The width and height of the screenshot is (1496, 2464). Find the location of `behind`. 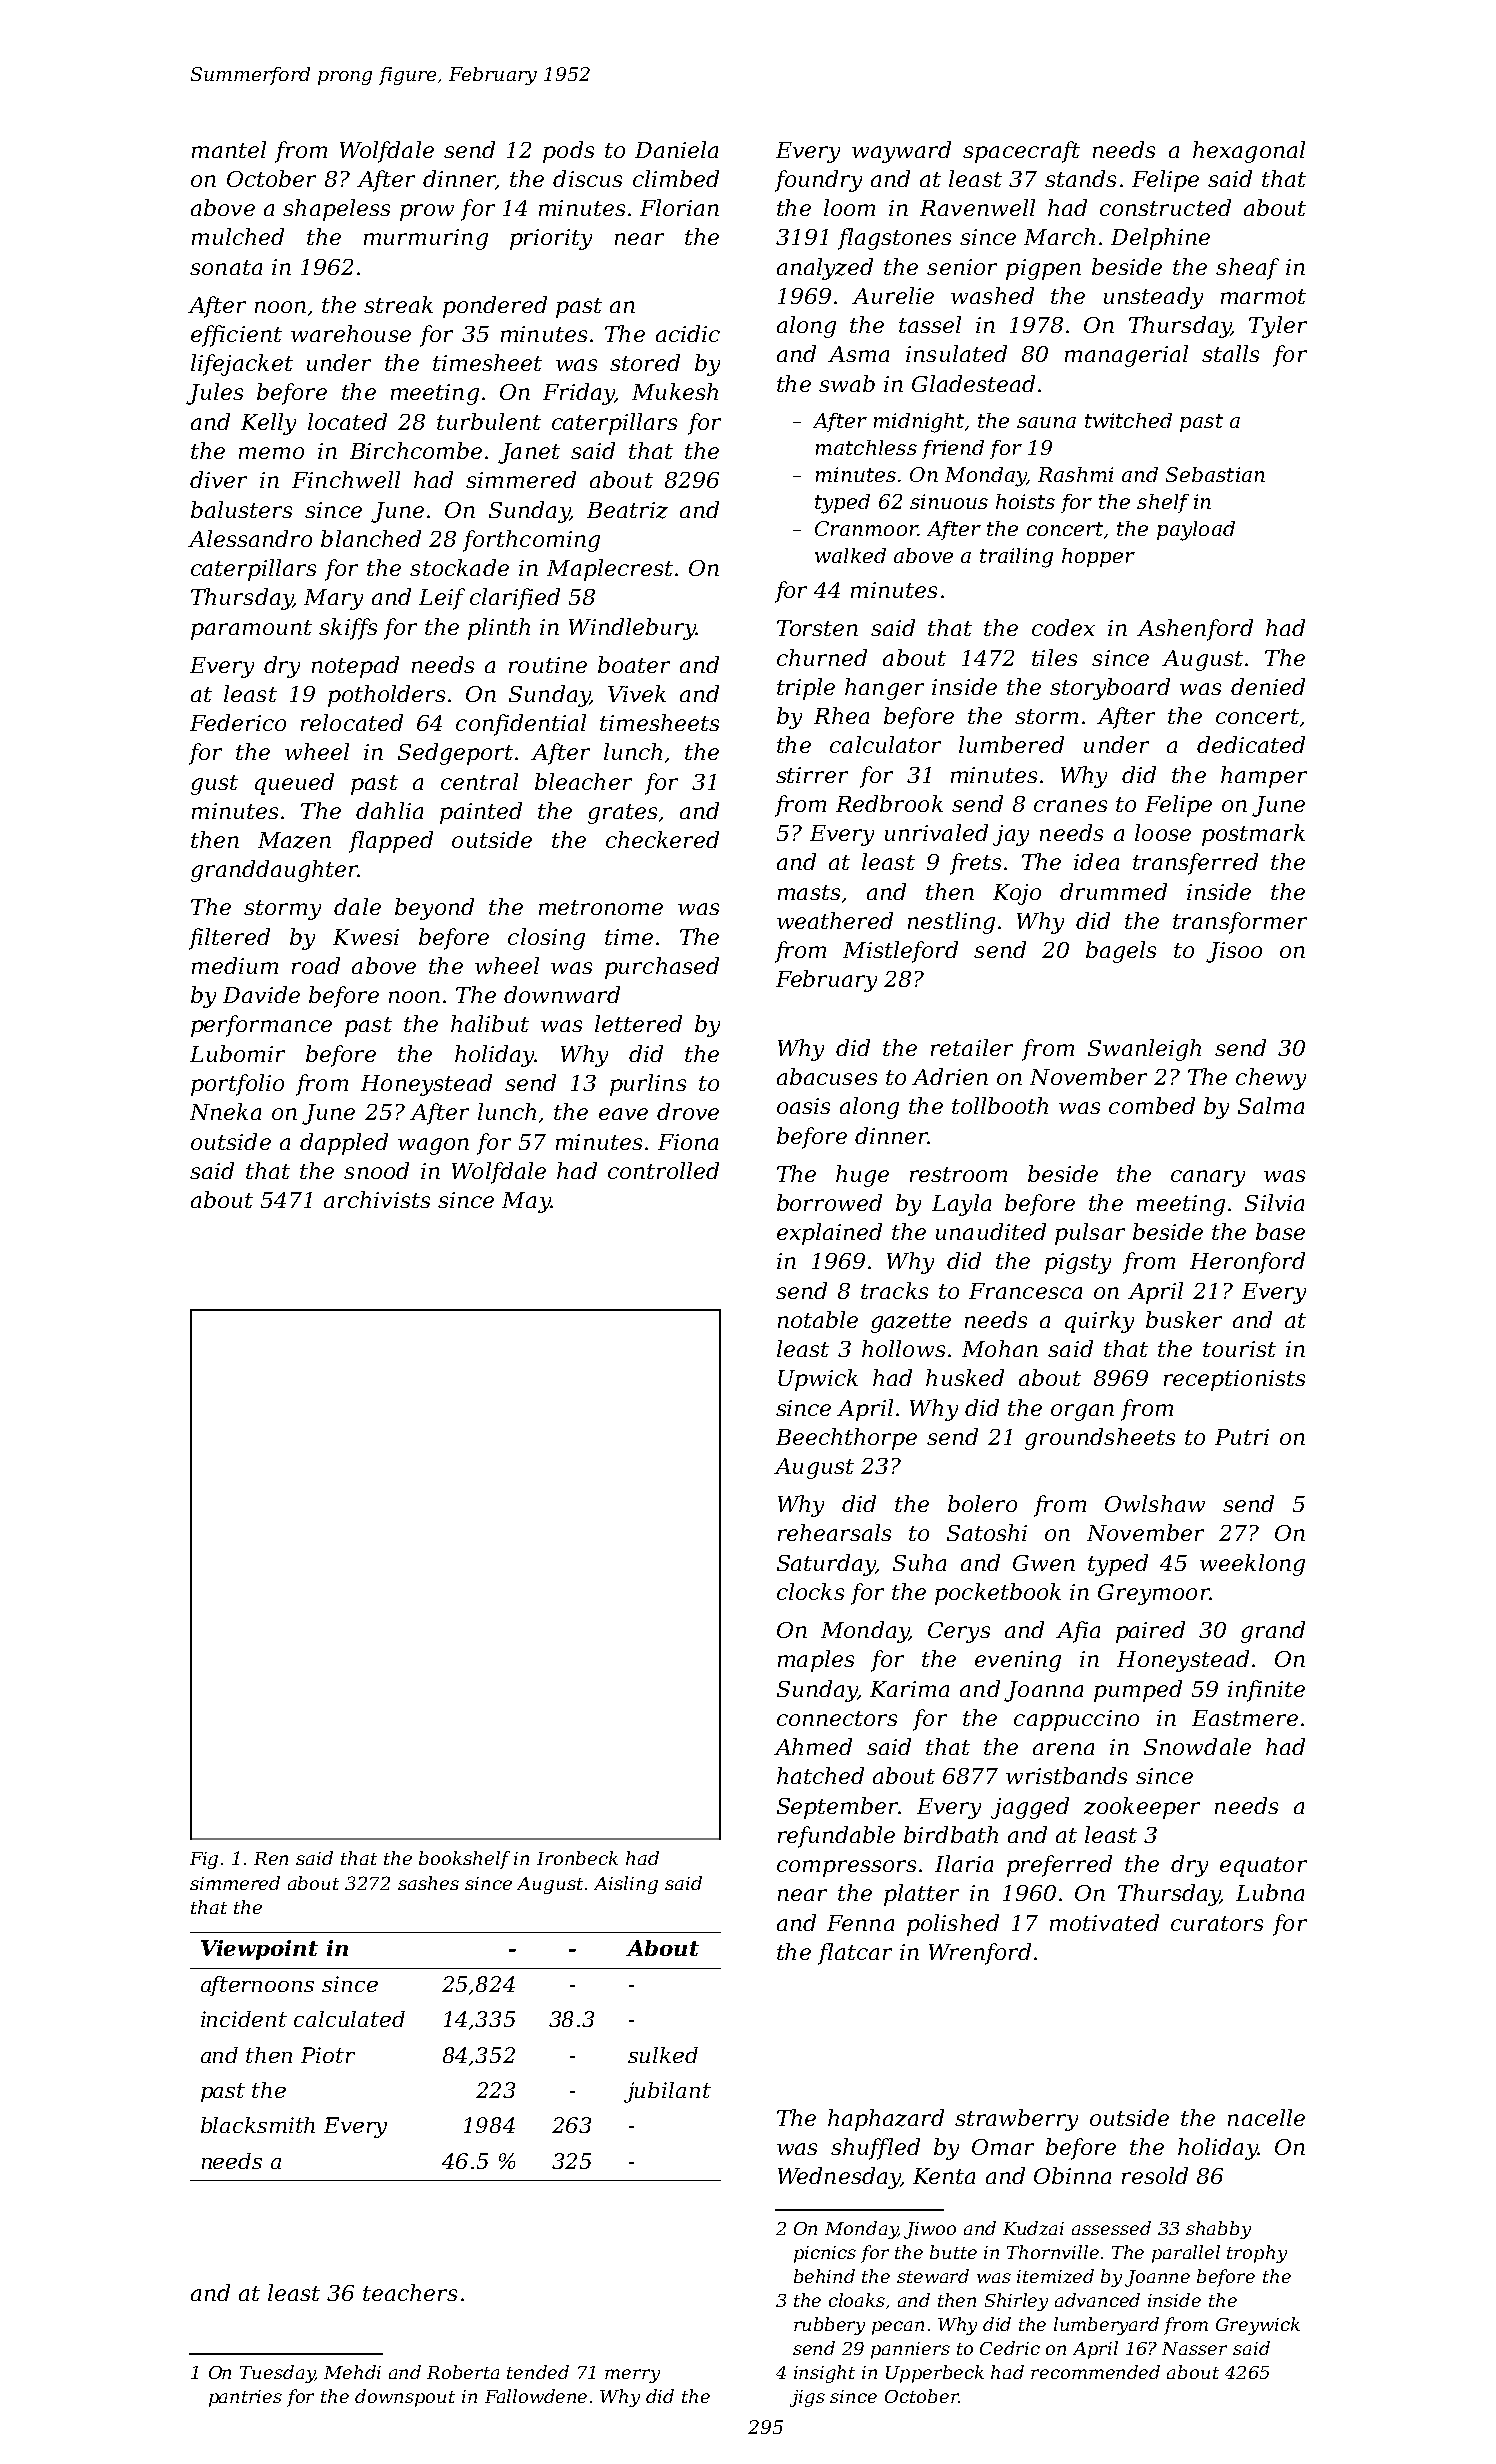

behind is located at coordinates (824, 2276).
